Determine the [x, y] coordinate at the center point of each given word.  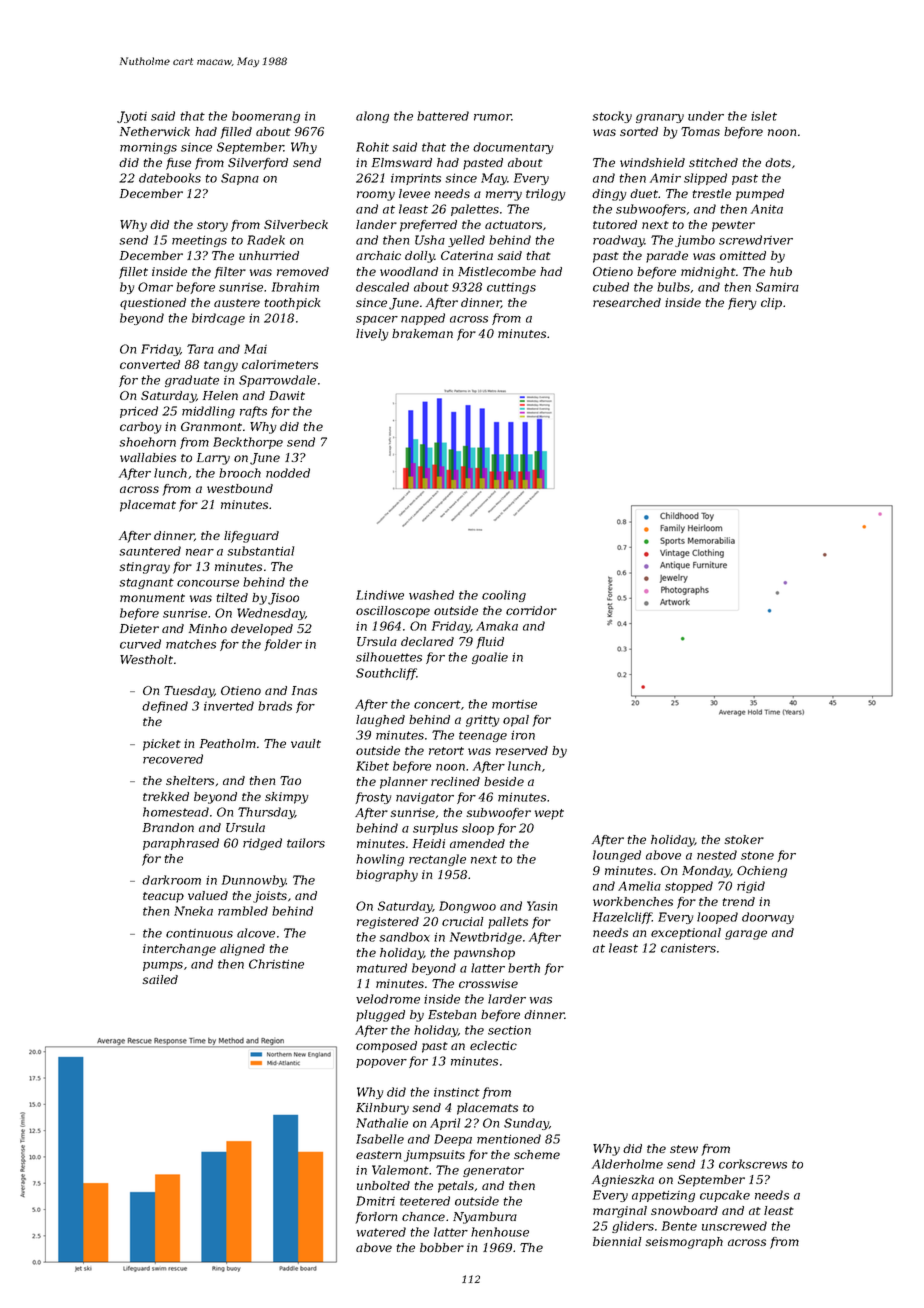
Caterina [467, 255]
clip [771, 304]
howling [380, 860]
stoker [744, 839]
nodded [288, 473]
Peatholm [228, 743]
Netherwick [155, 131]
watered [381, 1232]
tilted [232, 597]
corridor [531, 610]
